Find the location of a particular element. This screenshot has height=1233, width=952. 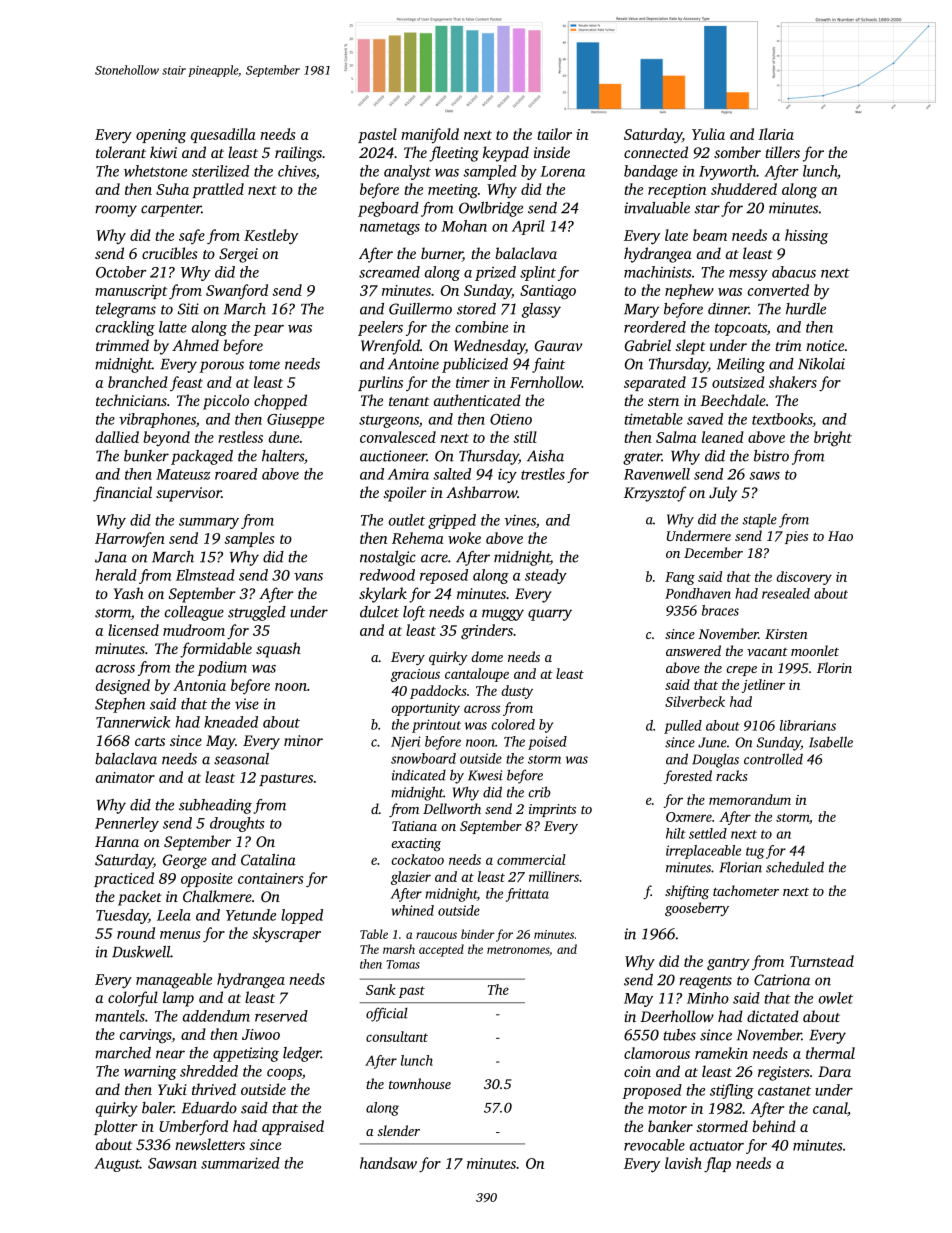

pies is located at coordinates (796, 537).
